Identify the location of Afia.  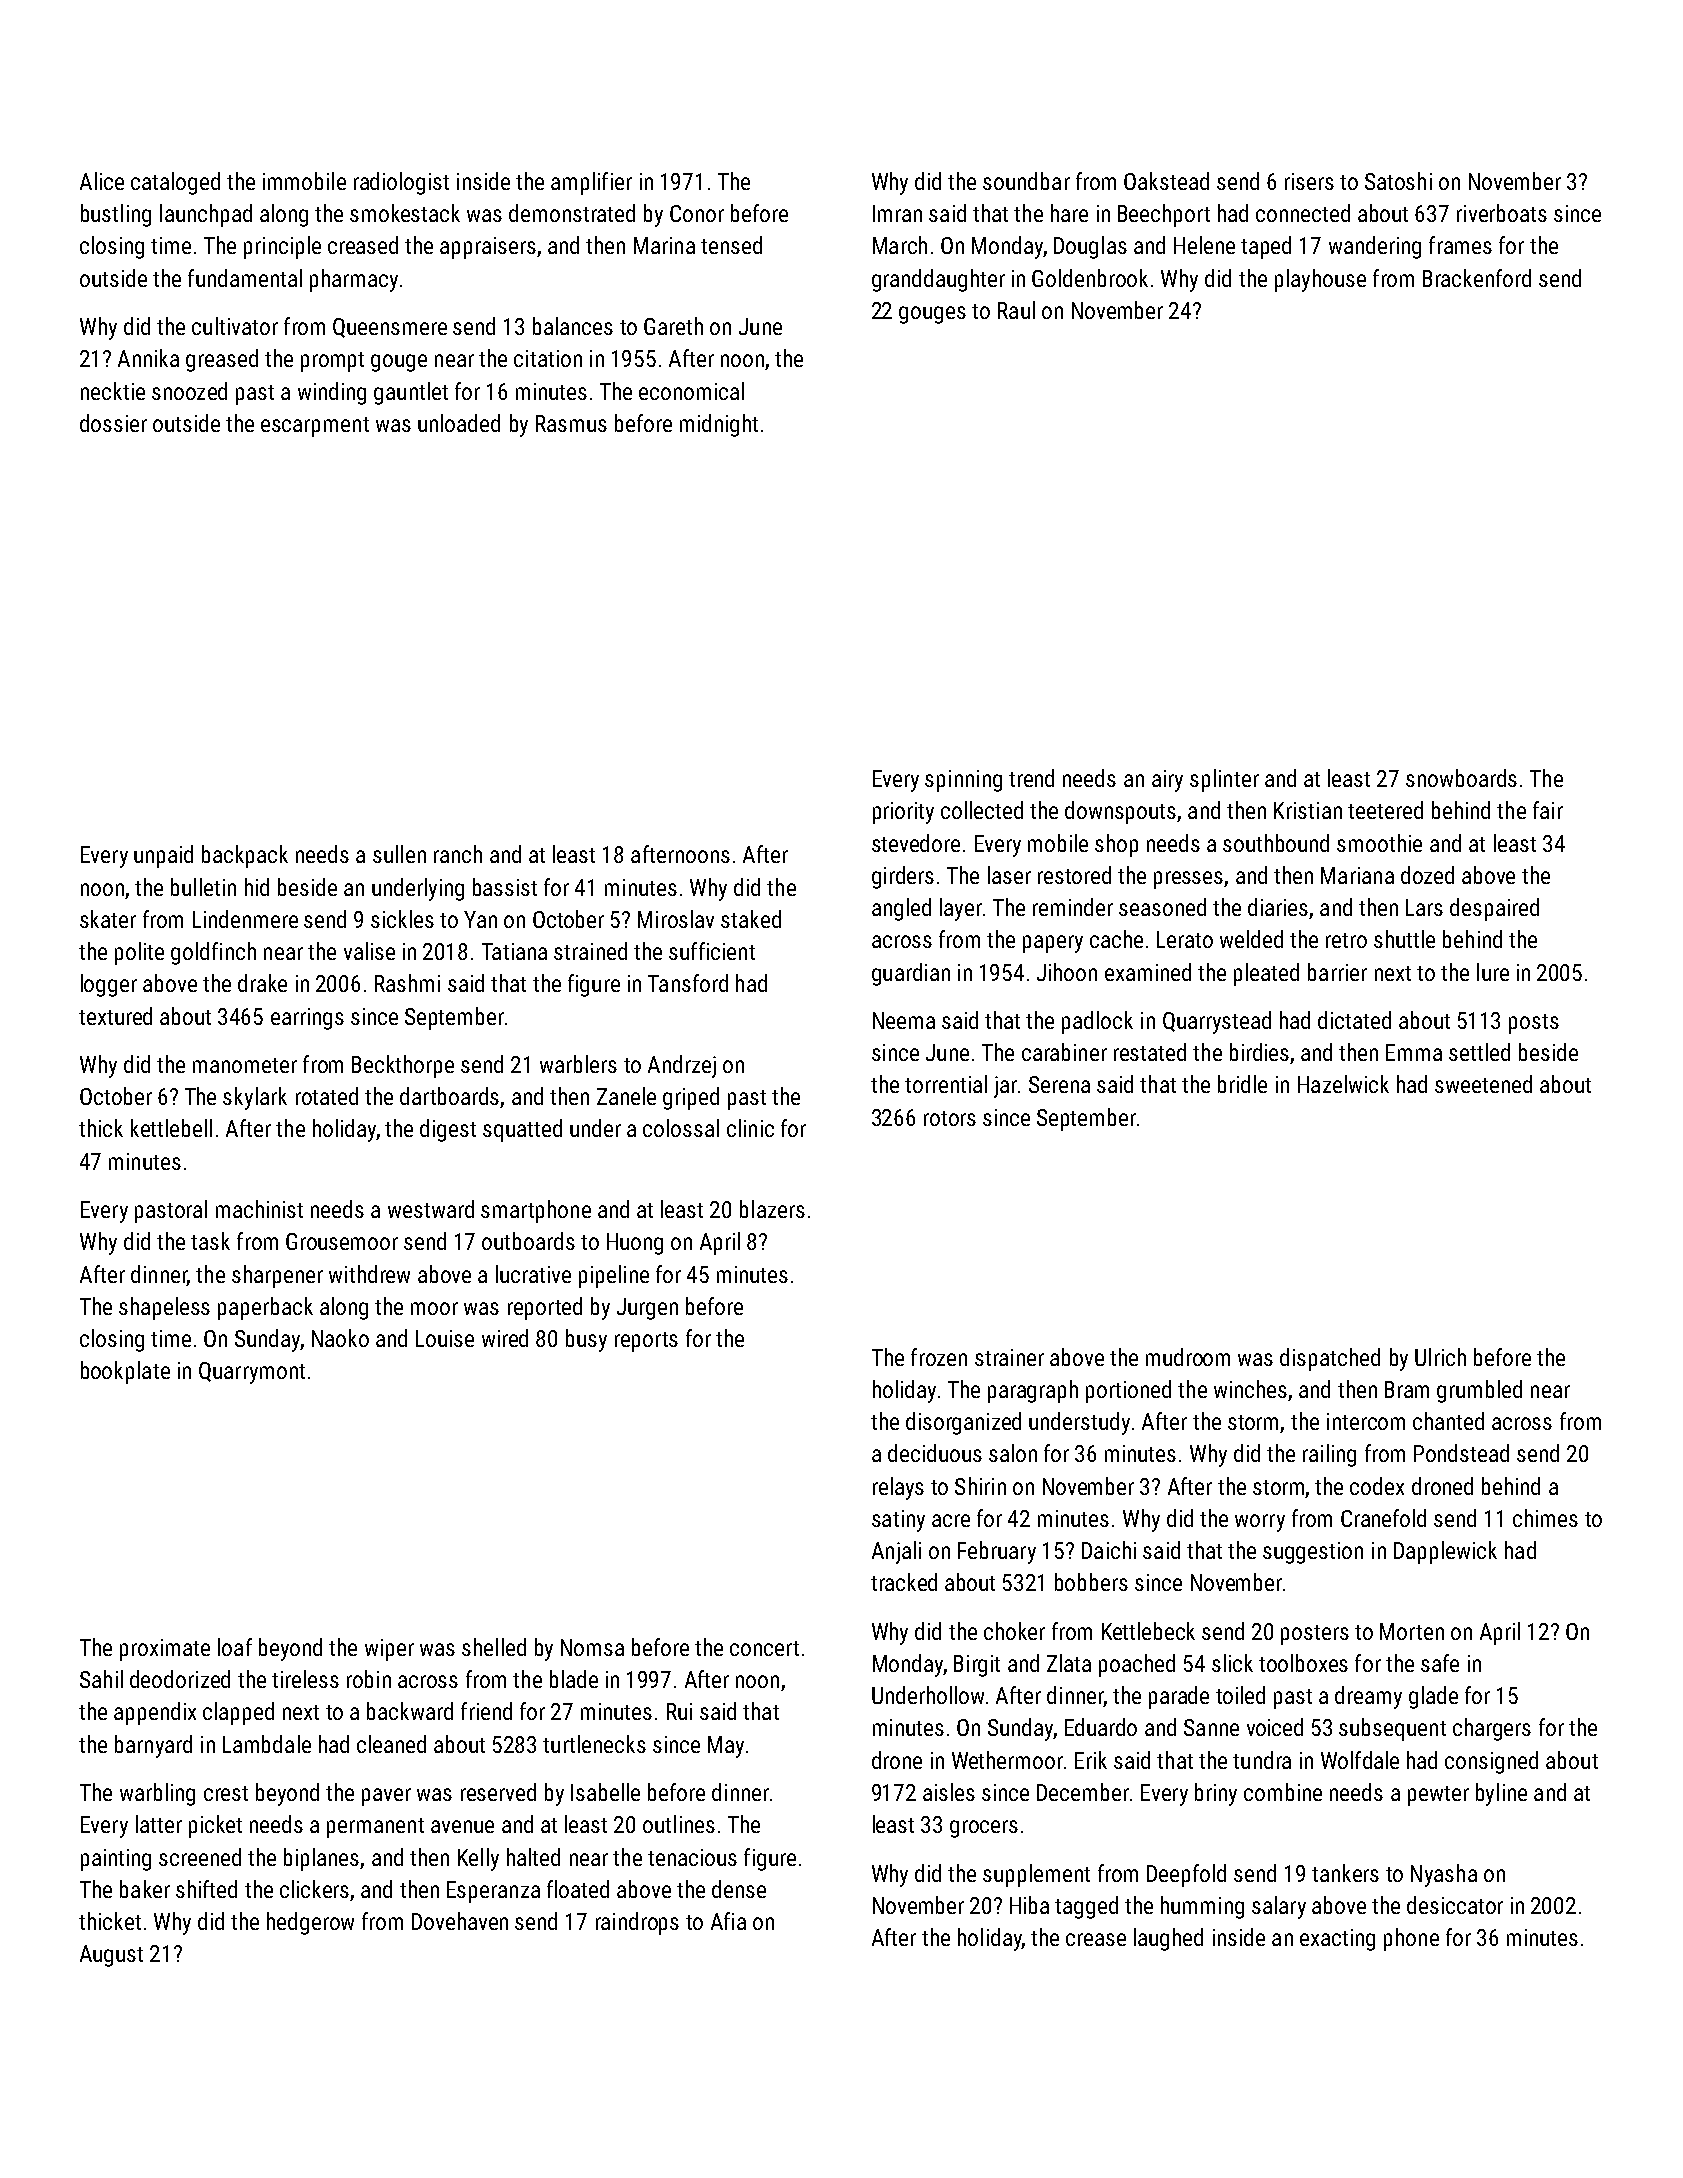
(728, 1921).
